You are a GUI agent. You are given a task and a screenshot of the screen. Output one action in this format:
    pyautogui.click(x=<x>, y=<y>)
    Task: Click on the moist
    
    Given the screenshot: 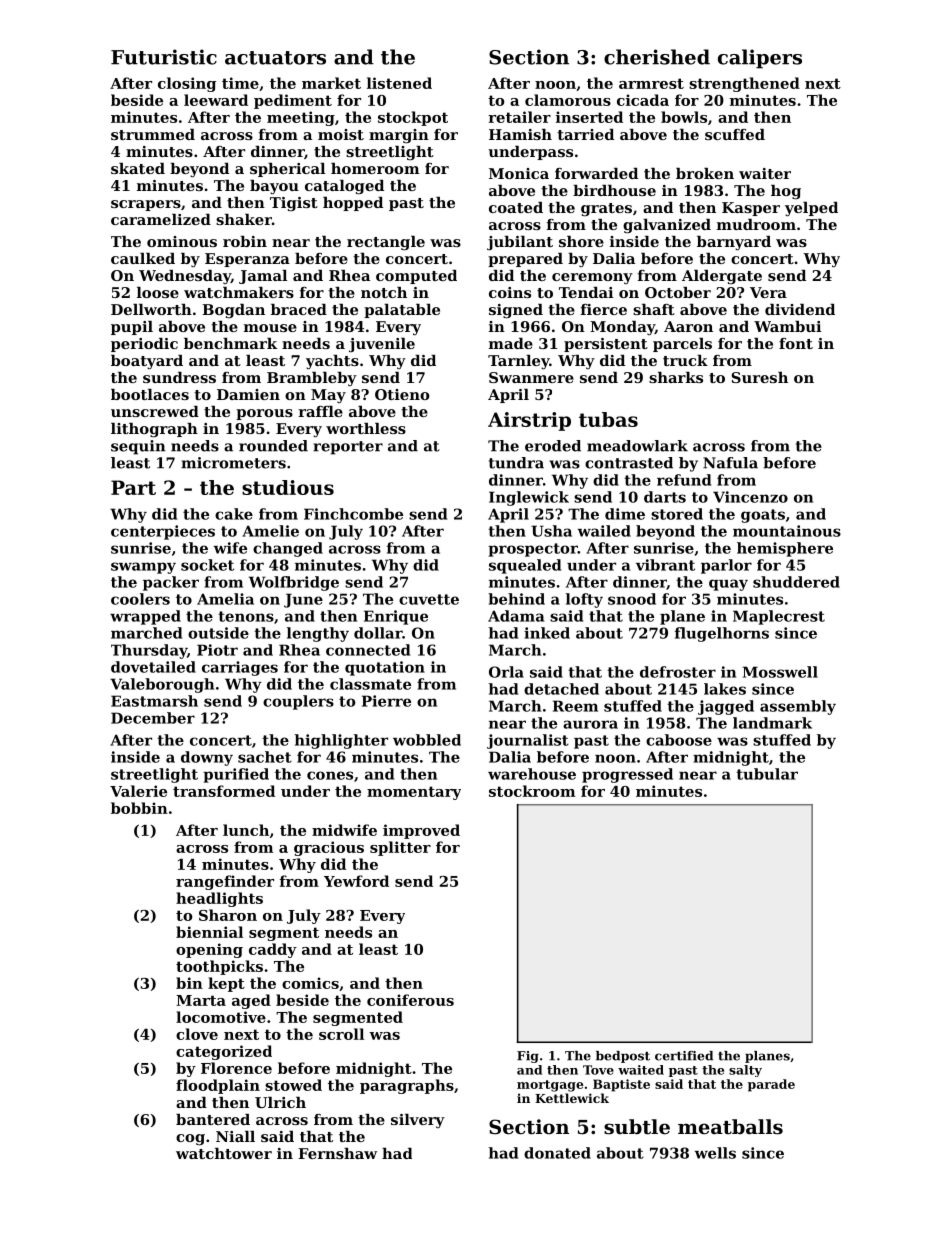 What is the action you would take?
    pyautogui.click(x=341, y=134)
